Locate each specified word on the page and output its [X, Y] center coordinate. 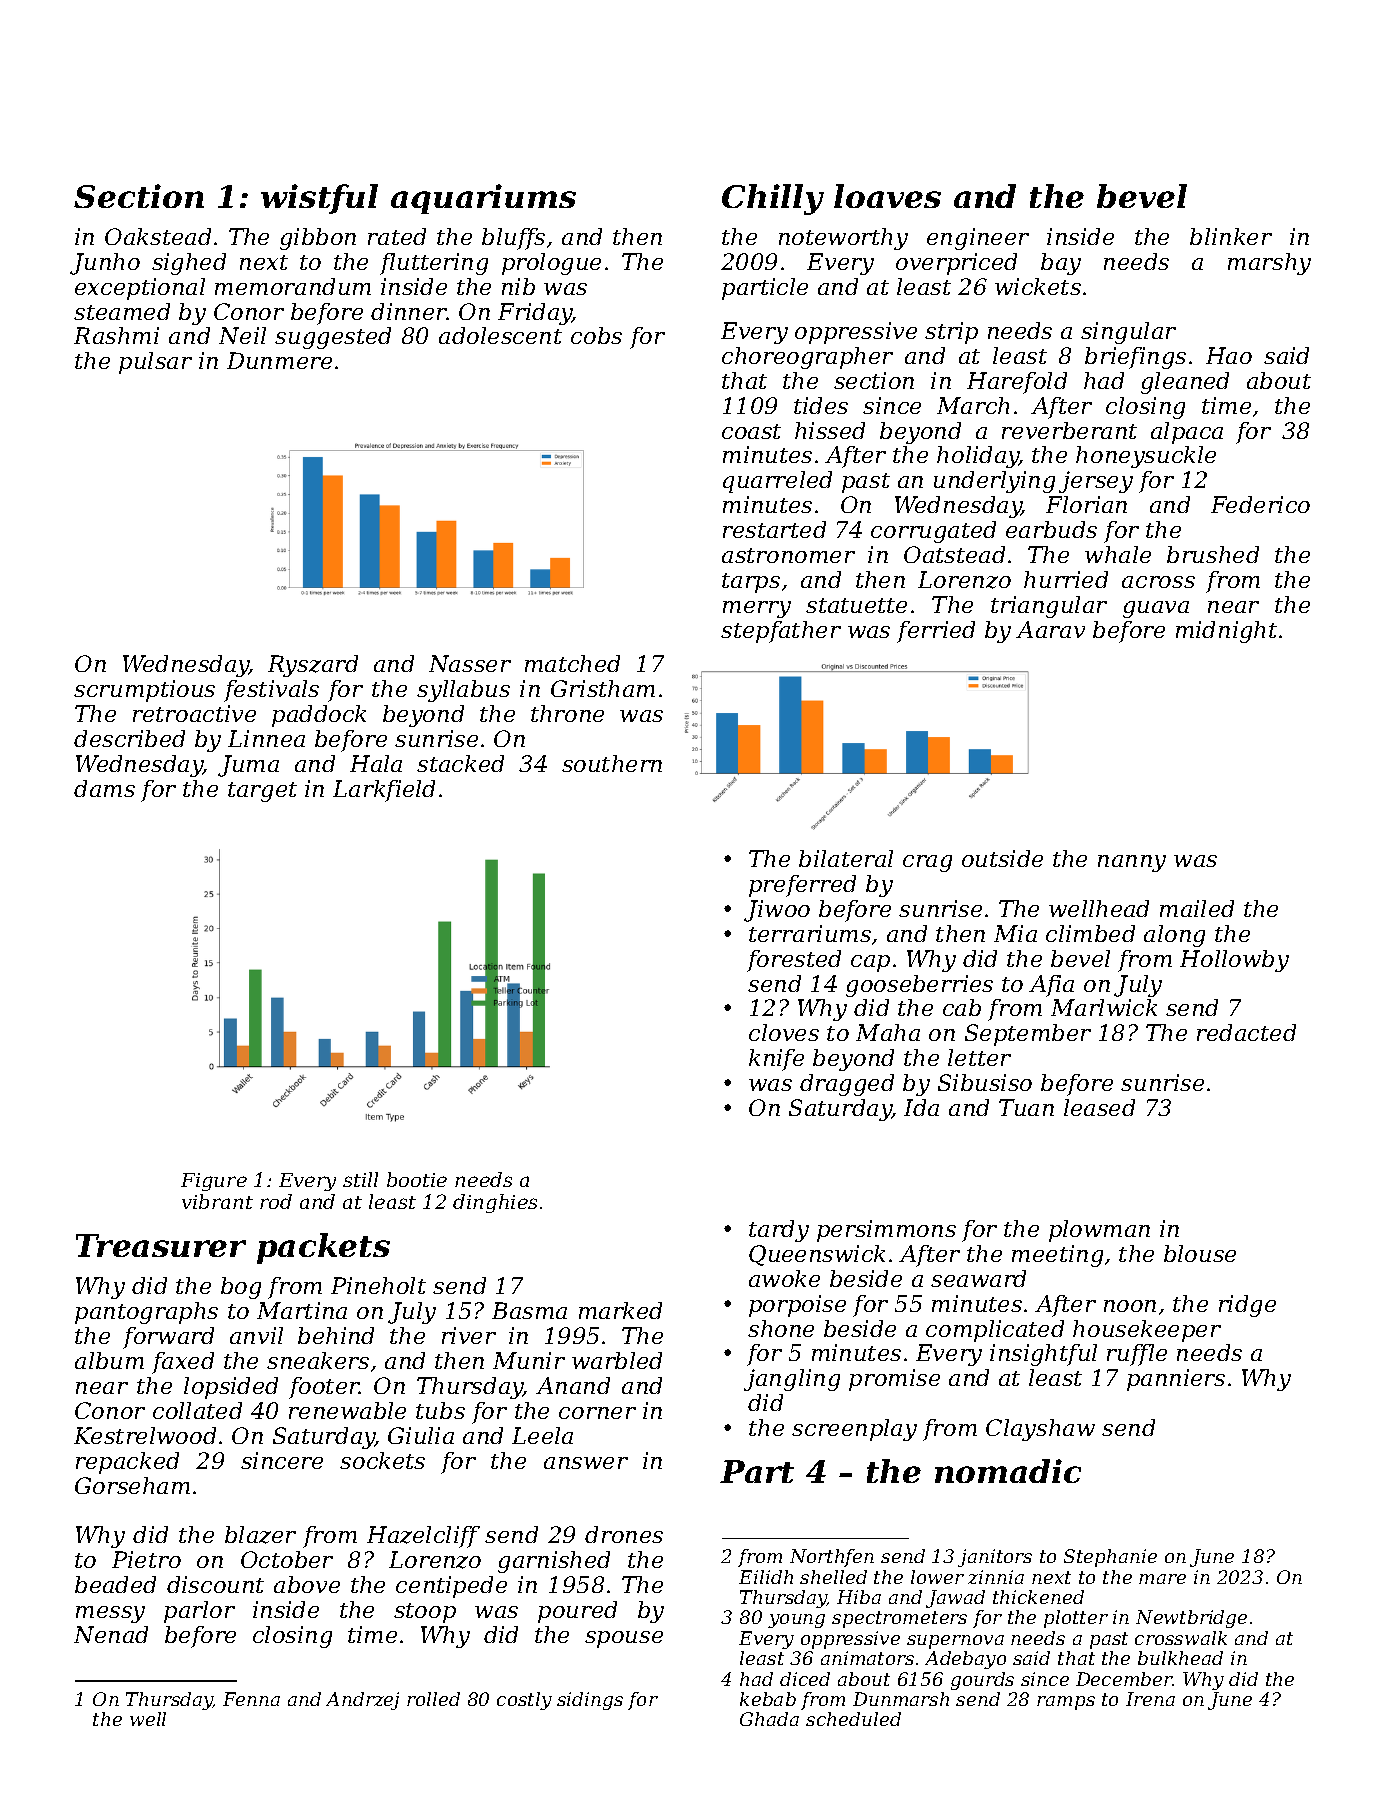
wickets [1038, 286]
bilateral [846, 858]
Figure [214, 1182]
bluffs [513, 239]
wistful [319, 199]
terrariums [810, 933]
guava [1156, 609]
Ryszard [313, 666]
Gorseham [132, 1485]
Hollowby [1234, 961]
